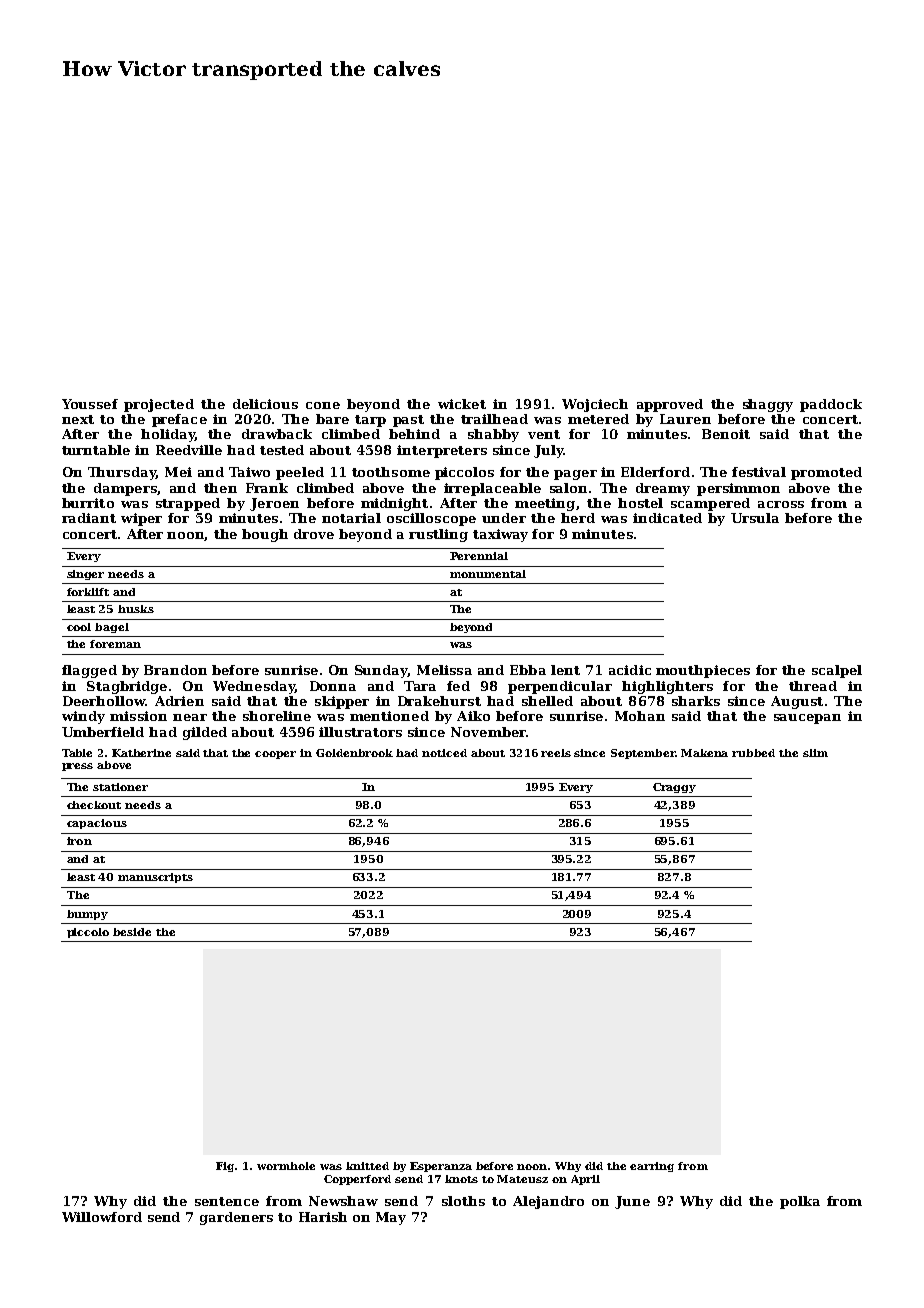 The width and height of the document is (924, 1308). Describe the element at coordinates (815, 753) in the document. I see `slim` at that location.
